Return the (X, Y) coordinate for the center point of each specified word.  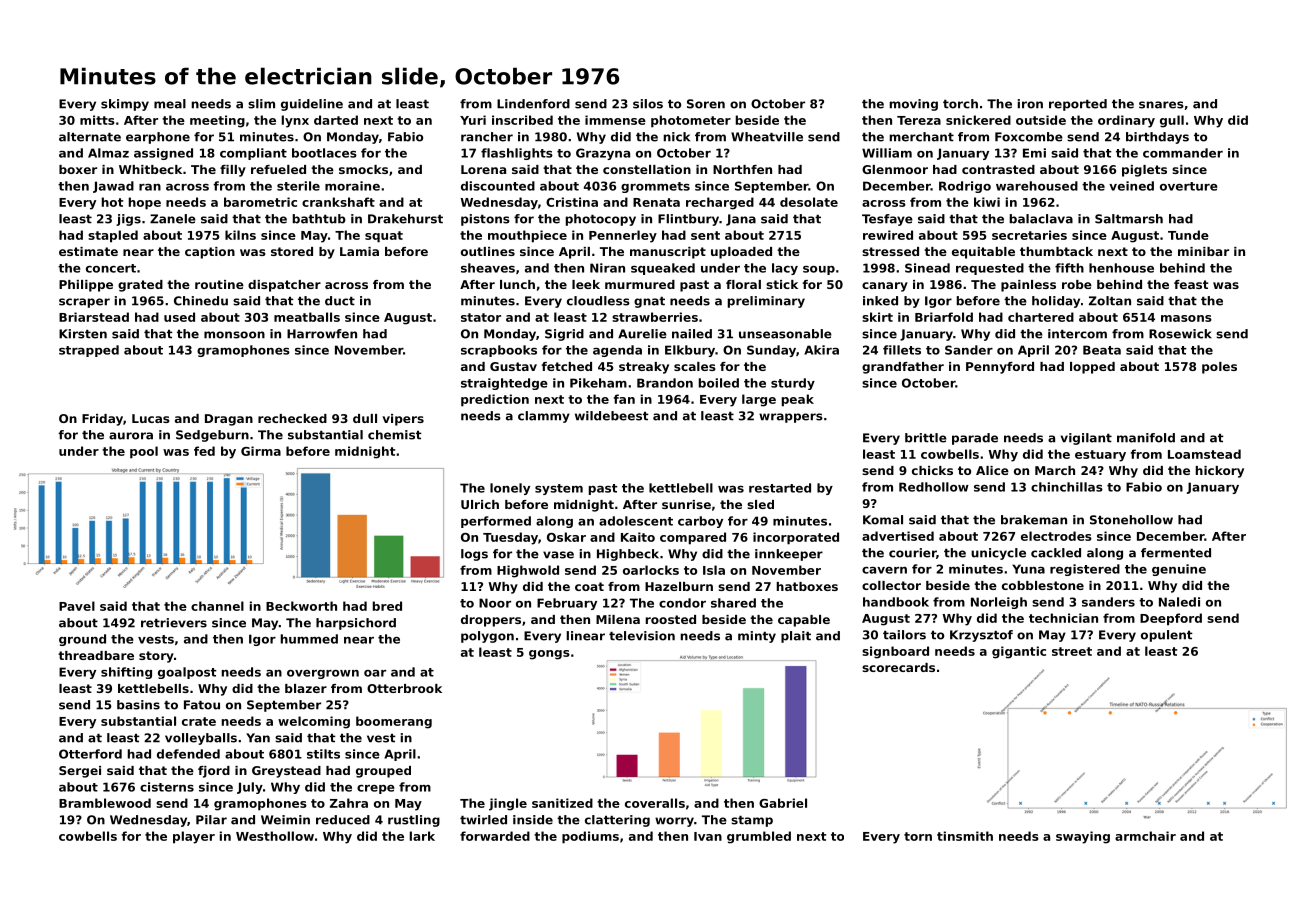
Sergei (80, 772)
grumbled (759, 837)
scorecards (898, 667)
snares (1161, 105)
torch (960, 104)
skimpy (125, 105)
